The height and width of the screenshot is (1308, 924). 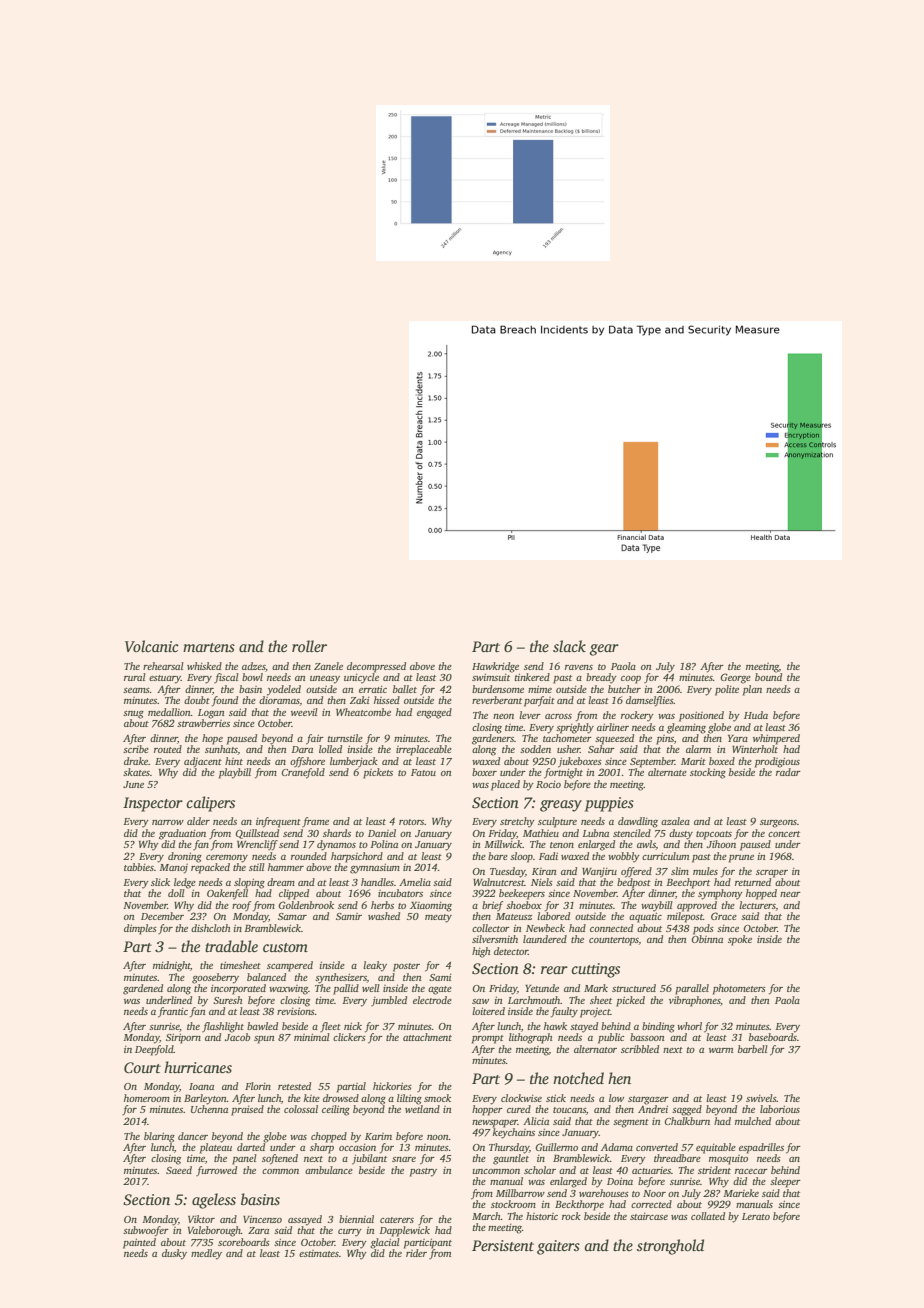 I want to click on slack, so click(x=569, y=646).
